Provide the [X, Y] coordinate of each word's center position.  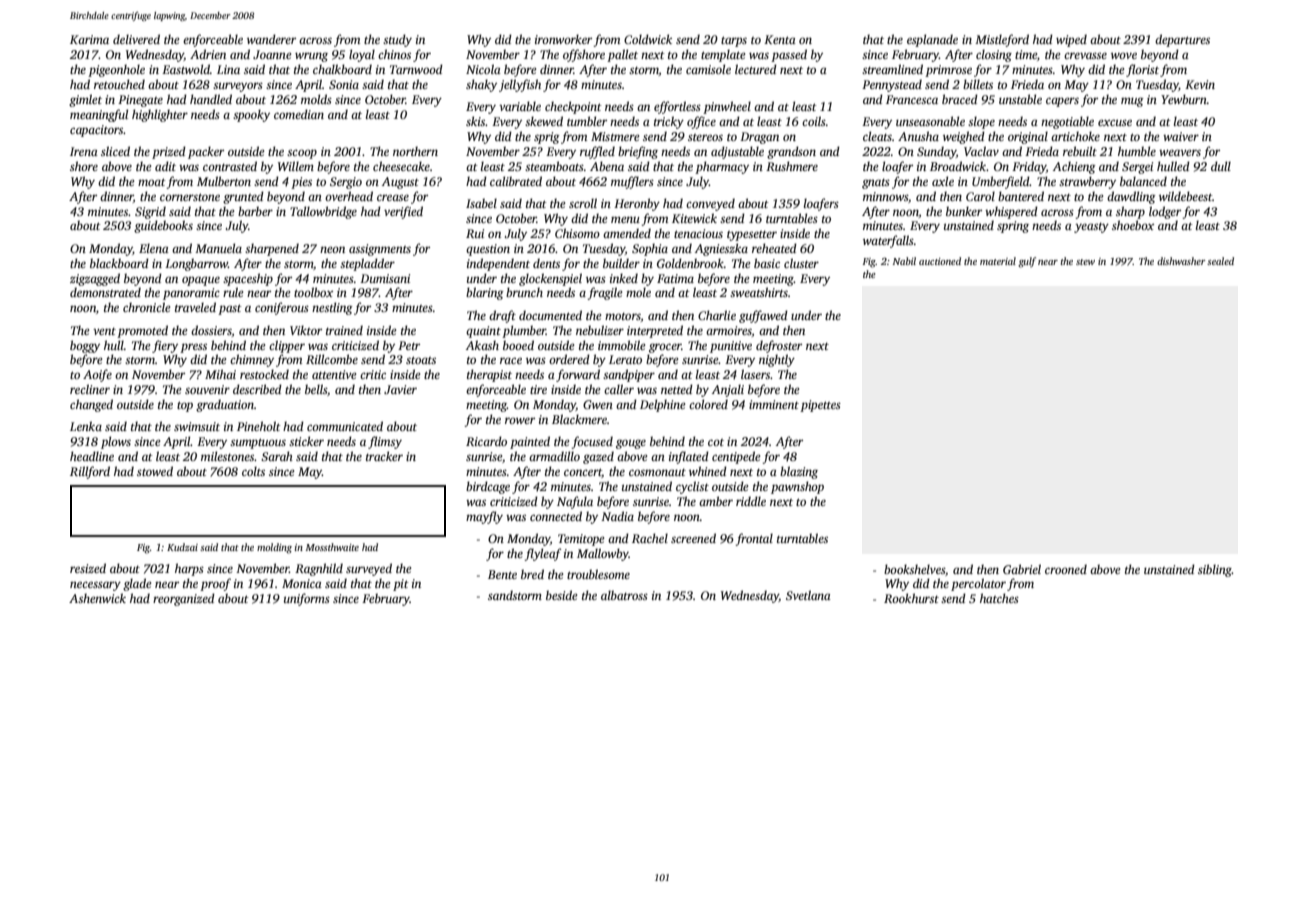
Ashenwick [97, 598]
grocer [665, 348]
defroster [779, 346]
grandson [791, 152]
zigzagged [95, 279]
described [257, 389]
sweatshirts [759, 292]
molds [316, 99]
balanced [1143, 181]
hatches [999, 598]
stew [1085, 262]
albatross [624, 595]
